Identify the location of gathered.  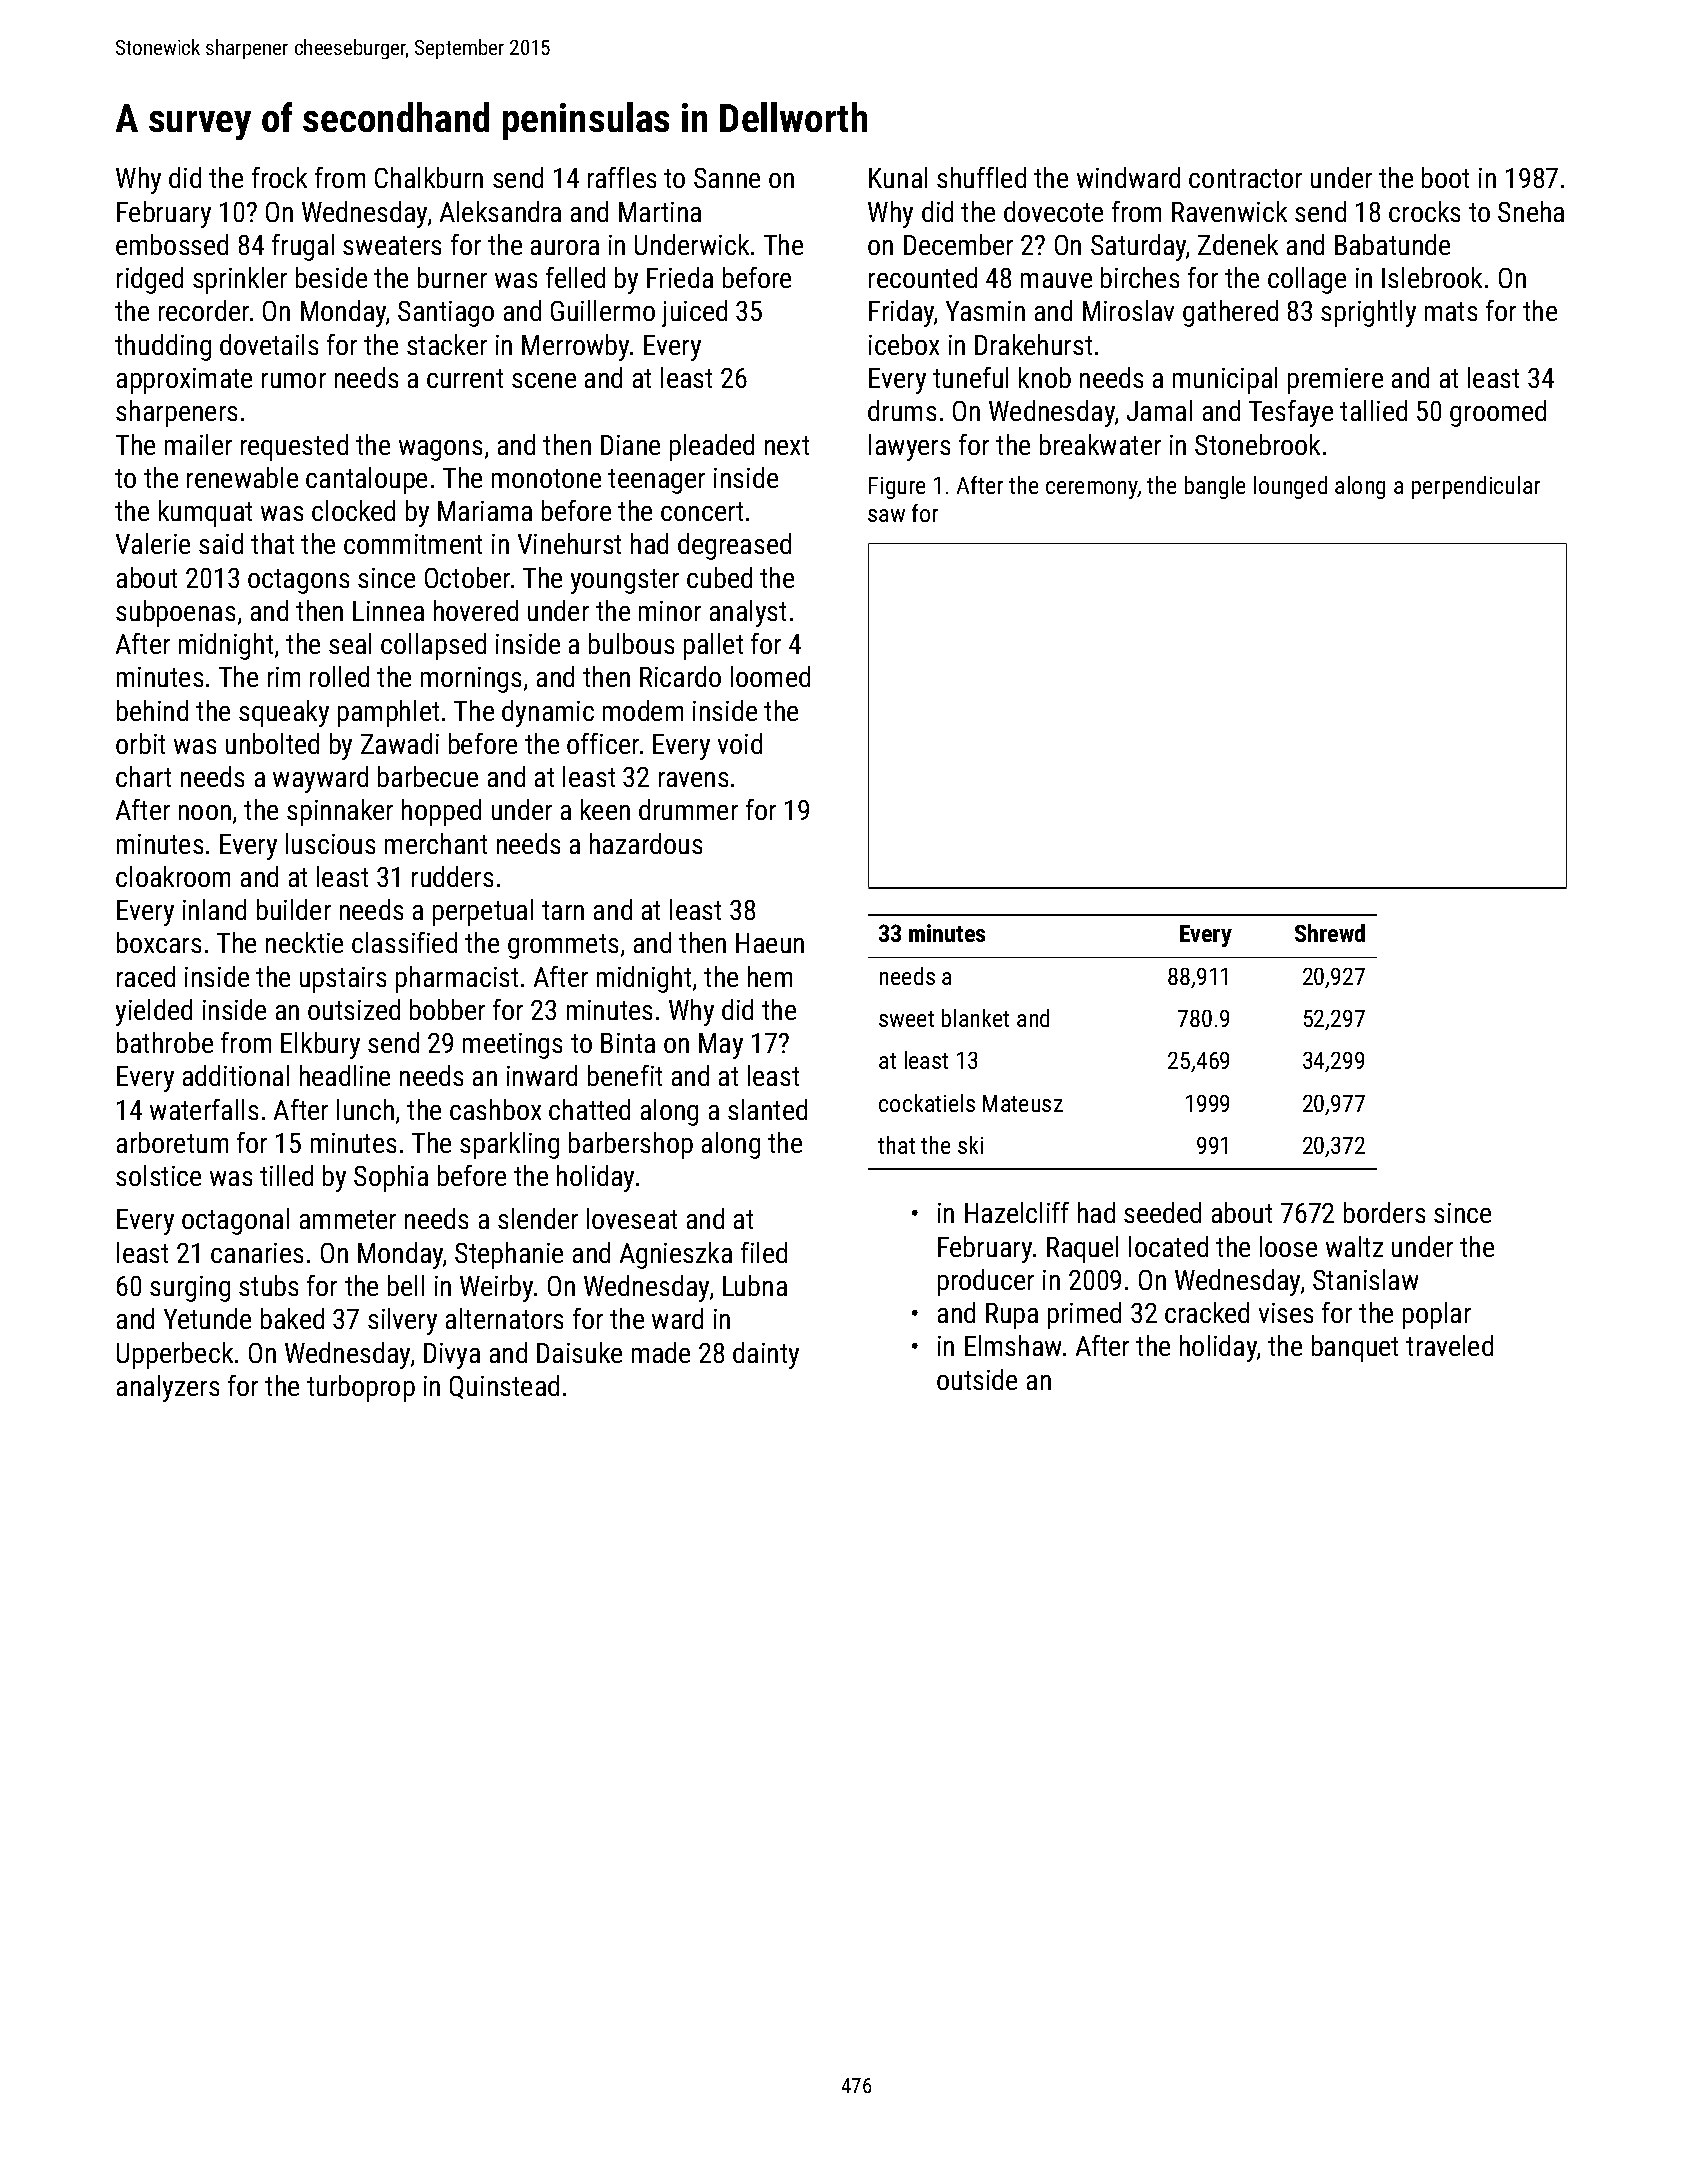
(1230, 313).
